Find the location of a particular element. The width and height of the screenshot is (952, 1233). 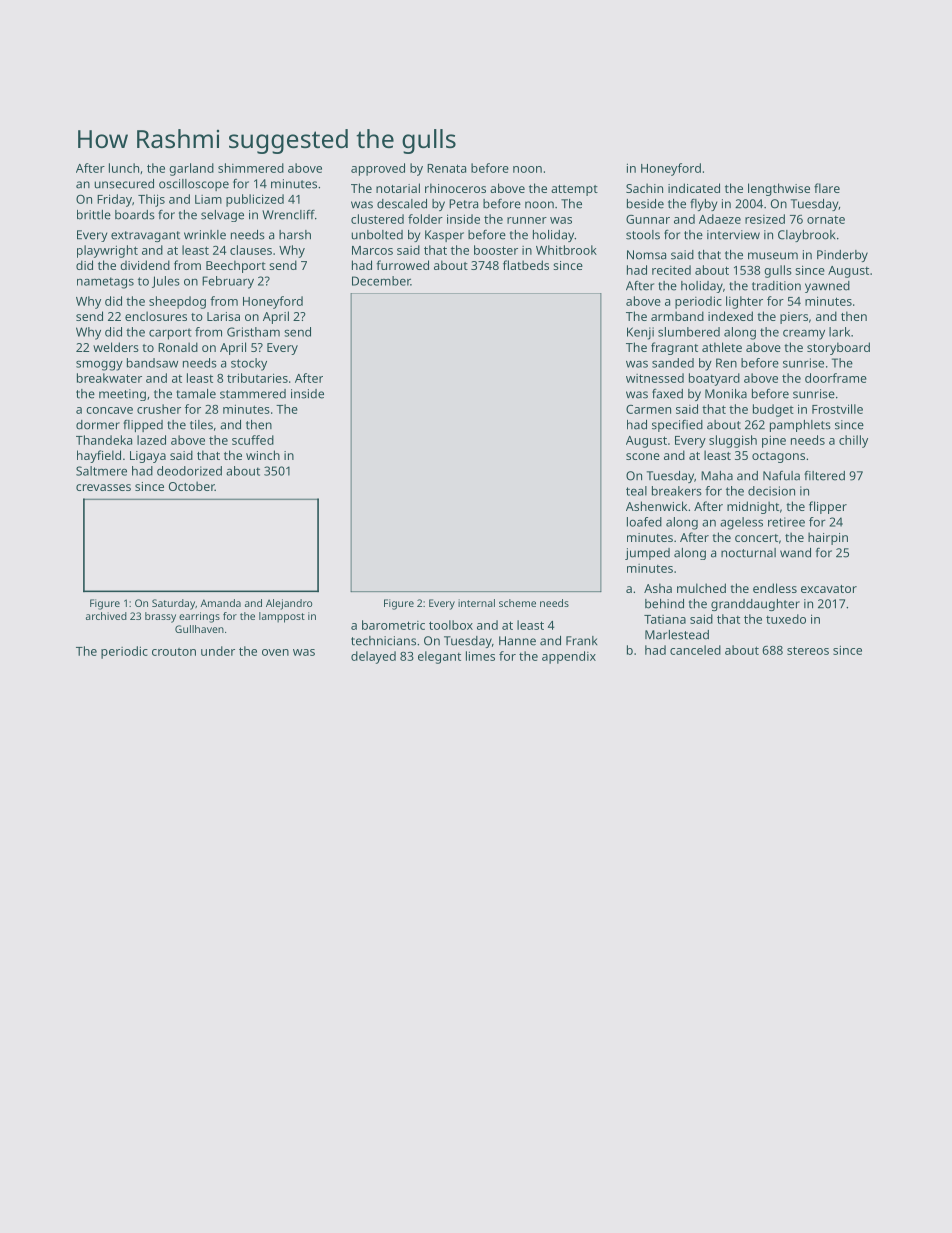

Renata is located at coordinates (446, 168).
